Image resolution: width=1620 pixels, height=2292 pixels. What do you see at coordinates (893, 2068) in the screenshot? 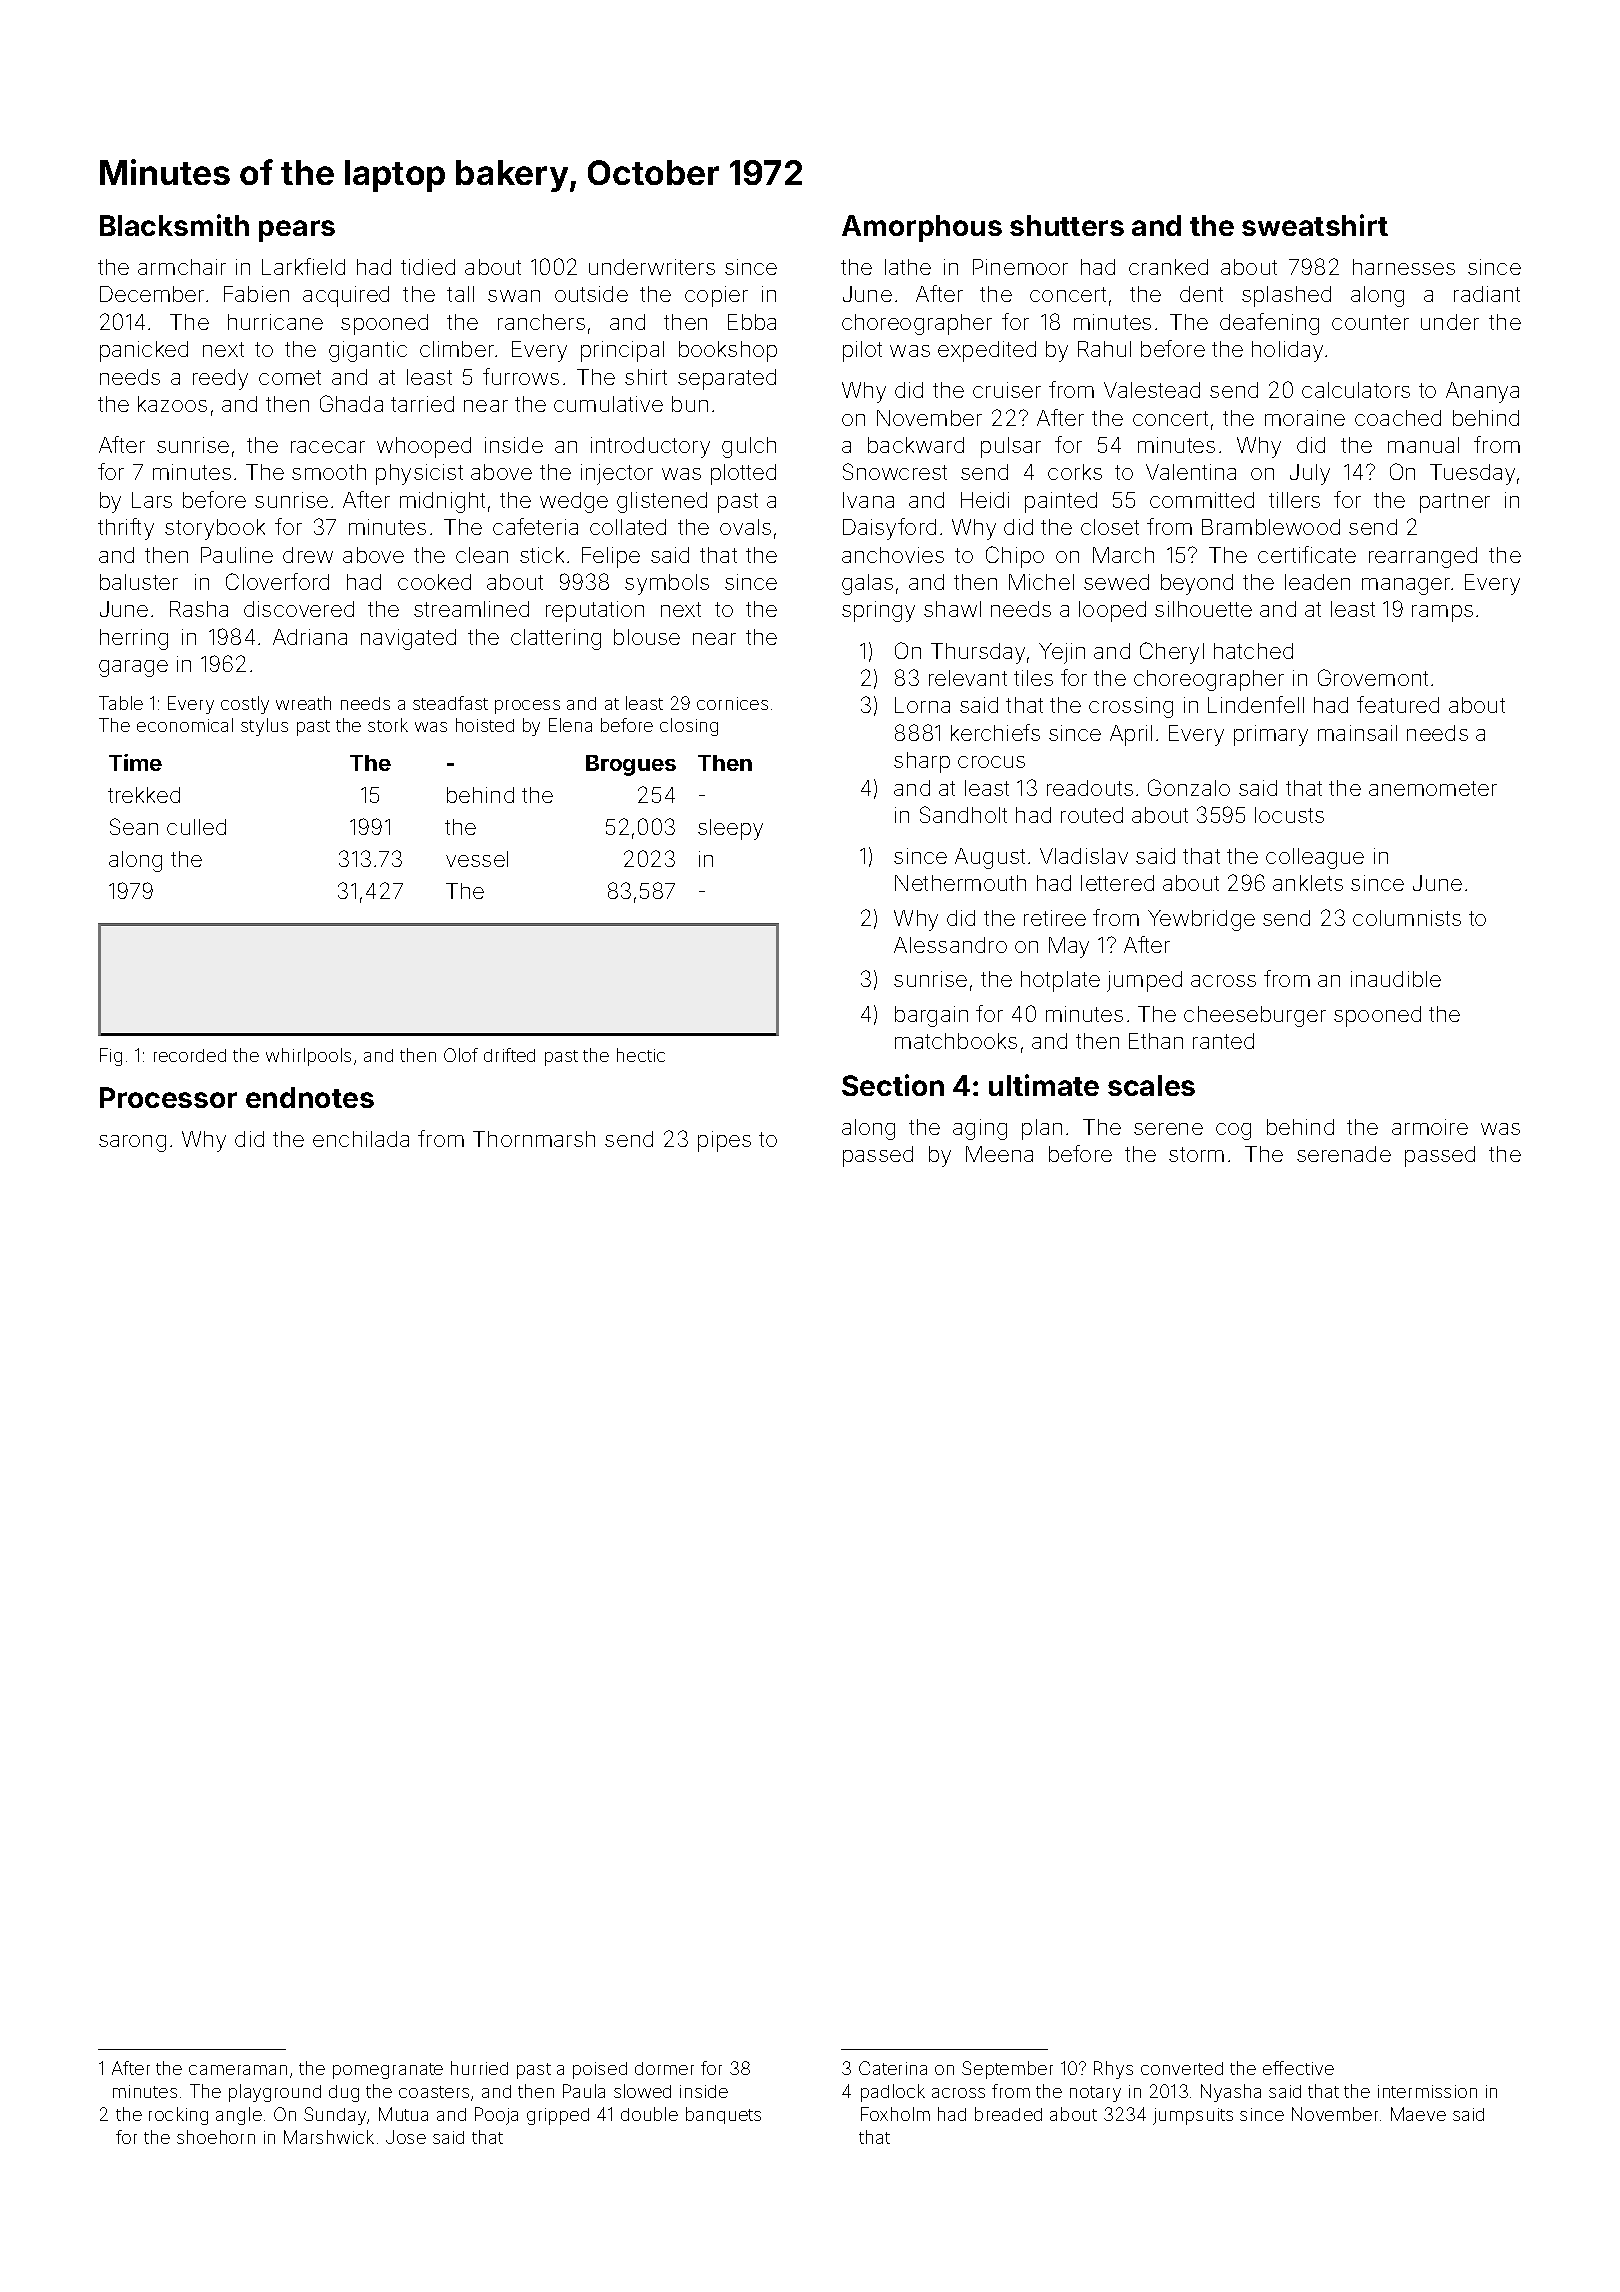
I see `Caterina` at bounding box center [893, 2068].
